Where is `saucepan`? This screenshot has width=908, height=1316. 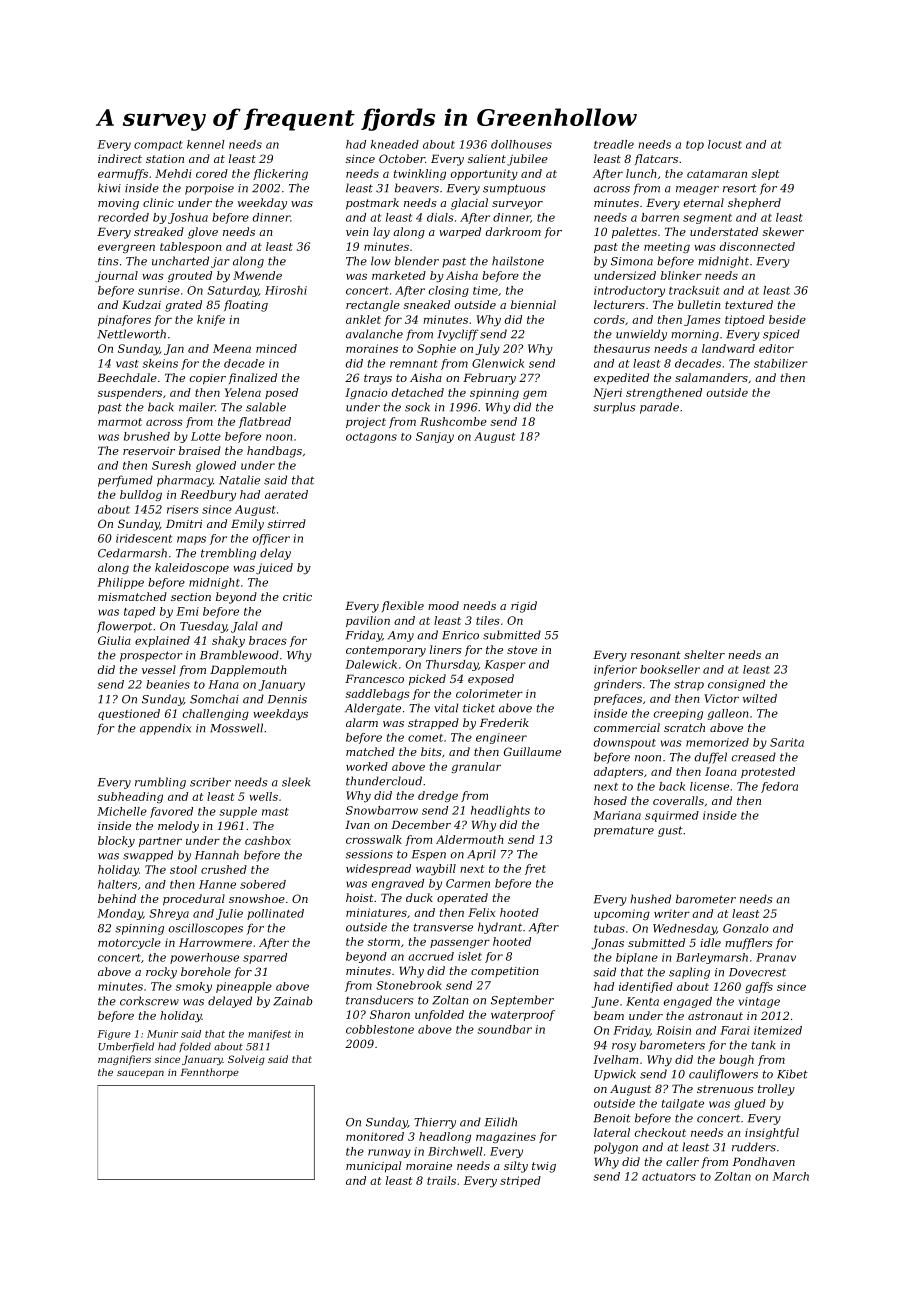 saucepan is located at coordinates (140, 1074).
